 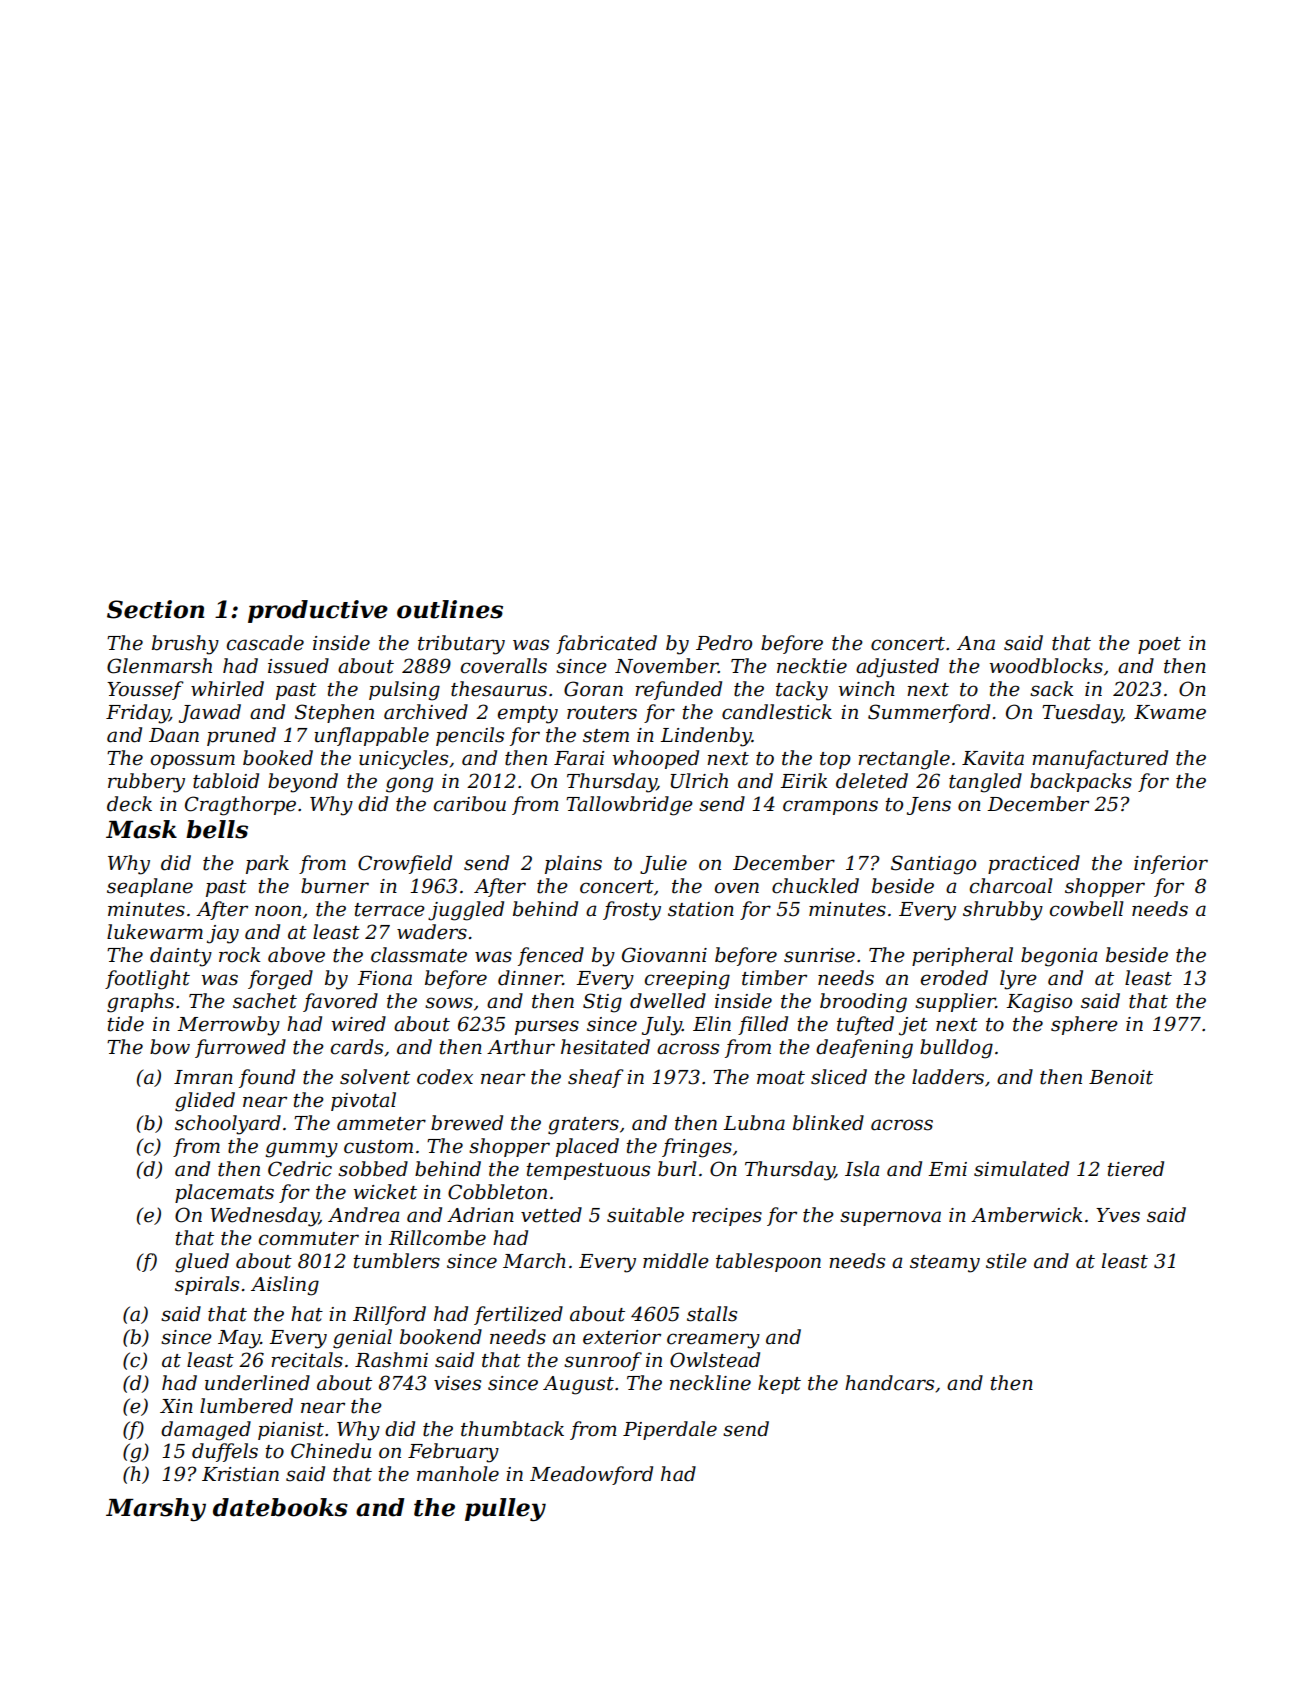 What do you see at coordinates (280, 1507) in the page?
I see `datebooks` at bounding box center [280, 1507].
